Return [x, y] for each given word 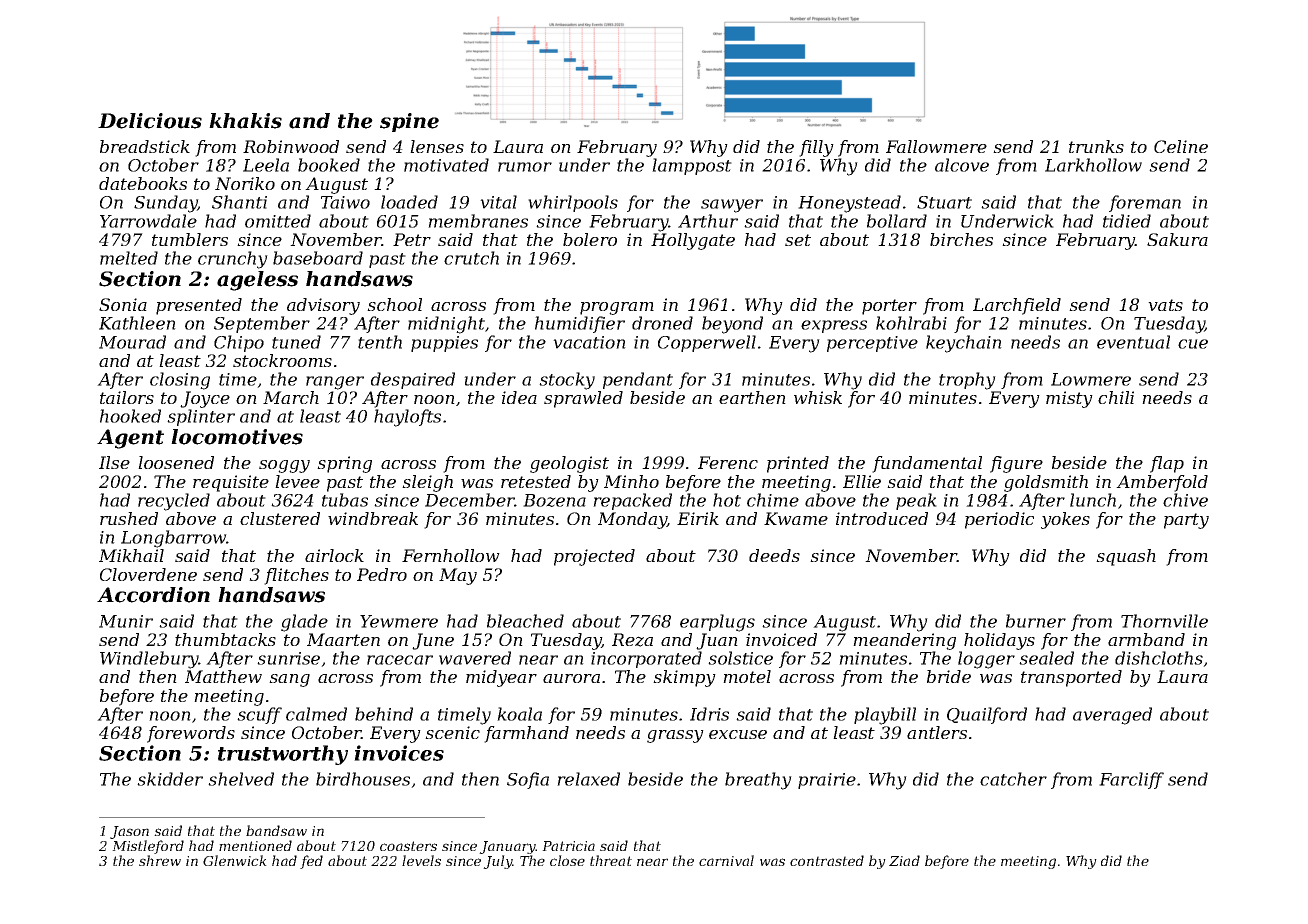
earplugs [717, 623]
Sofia [528, 780]
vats [1165, 305]
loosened [176, 462]
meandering [904, 641]
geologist [569, 464]
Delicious [150, 121]
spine [409, 122]
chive [1185, 500]
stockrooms [282, 360]
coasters [408, 846]
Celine [1181, 146]
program [617, 308]
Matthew [223, 676]
